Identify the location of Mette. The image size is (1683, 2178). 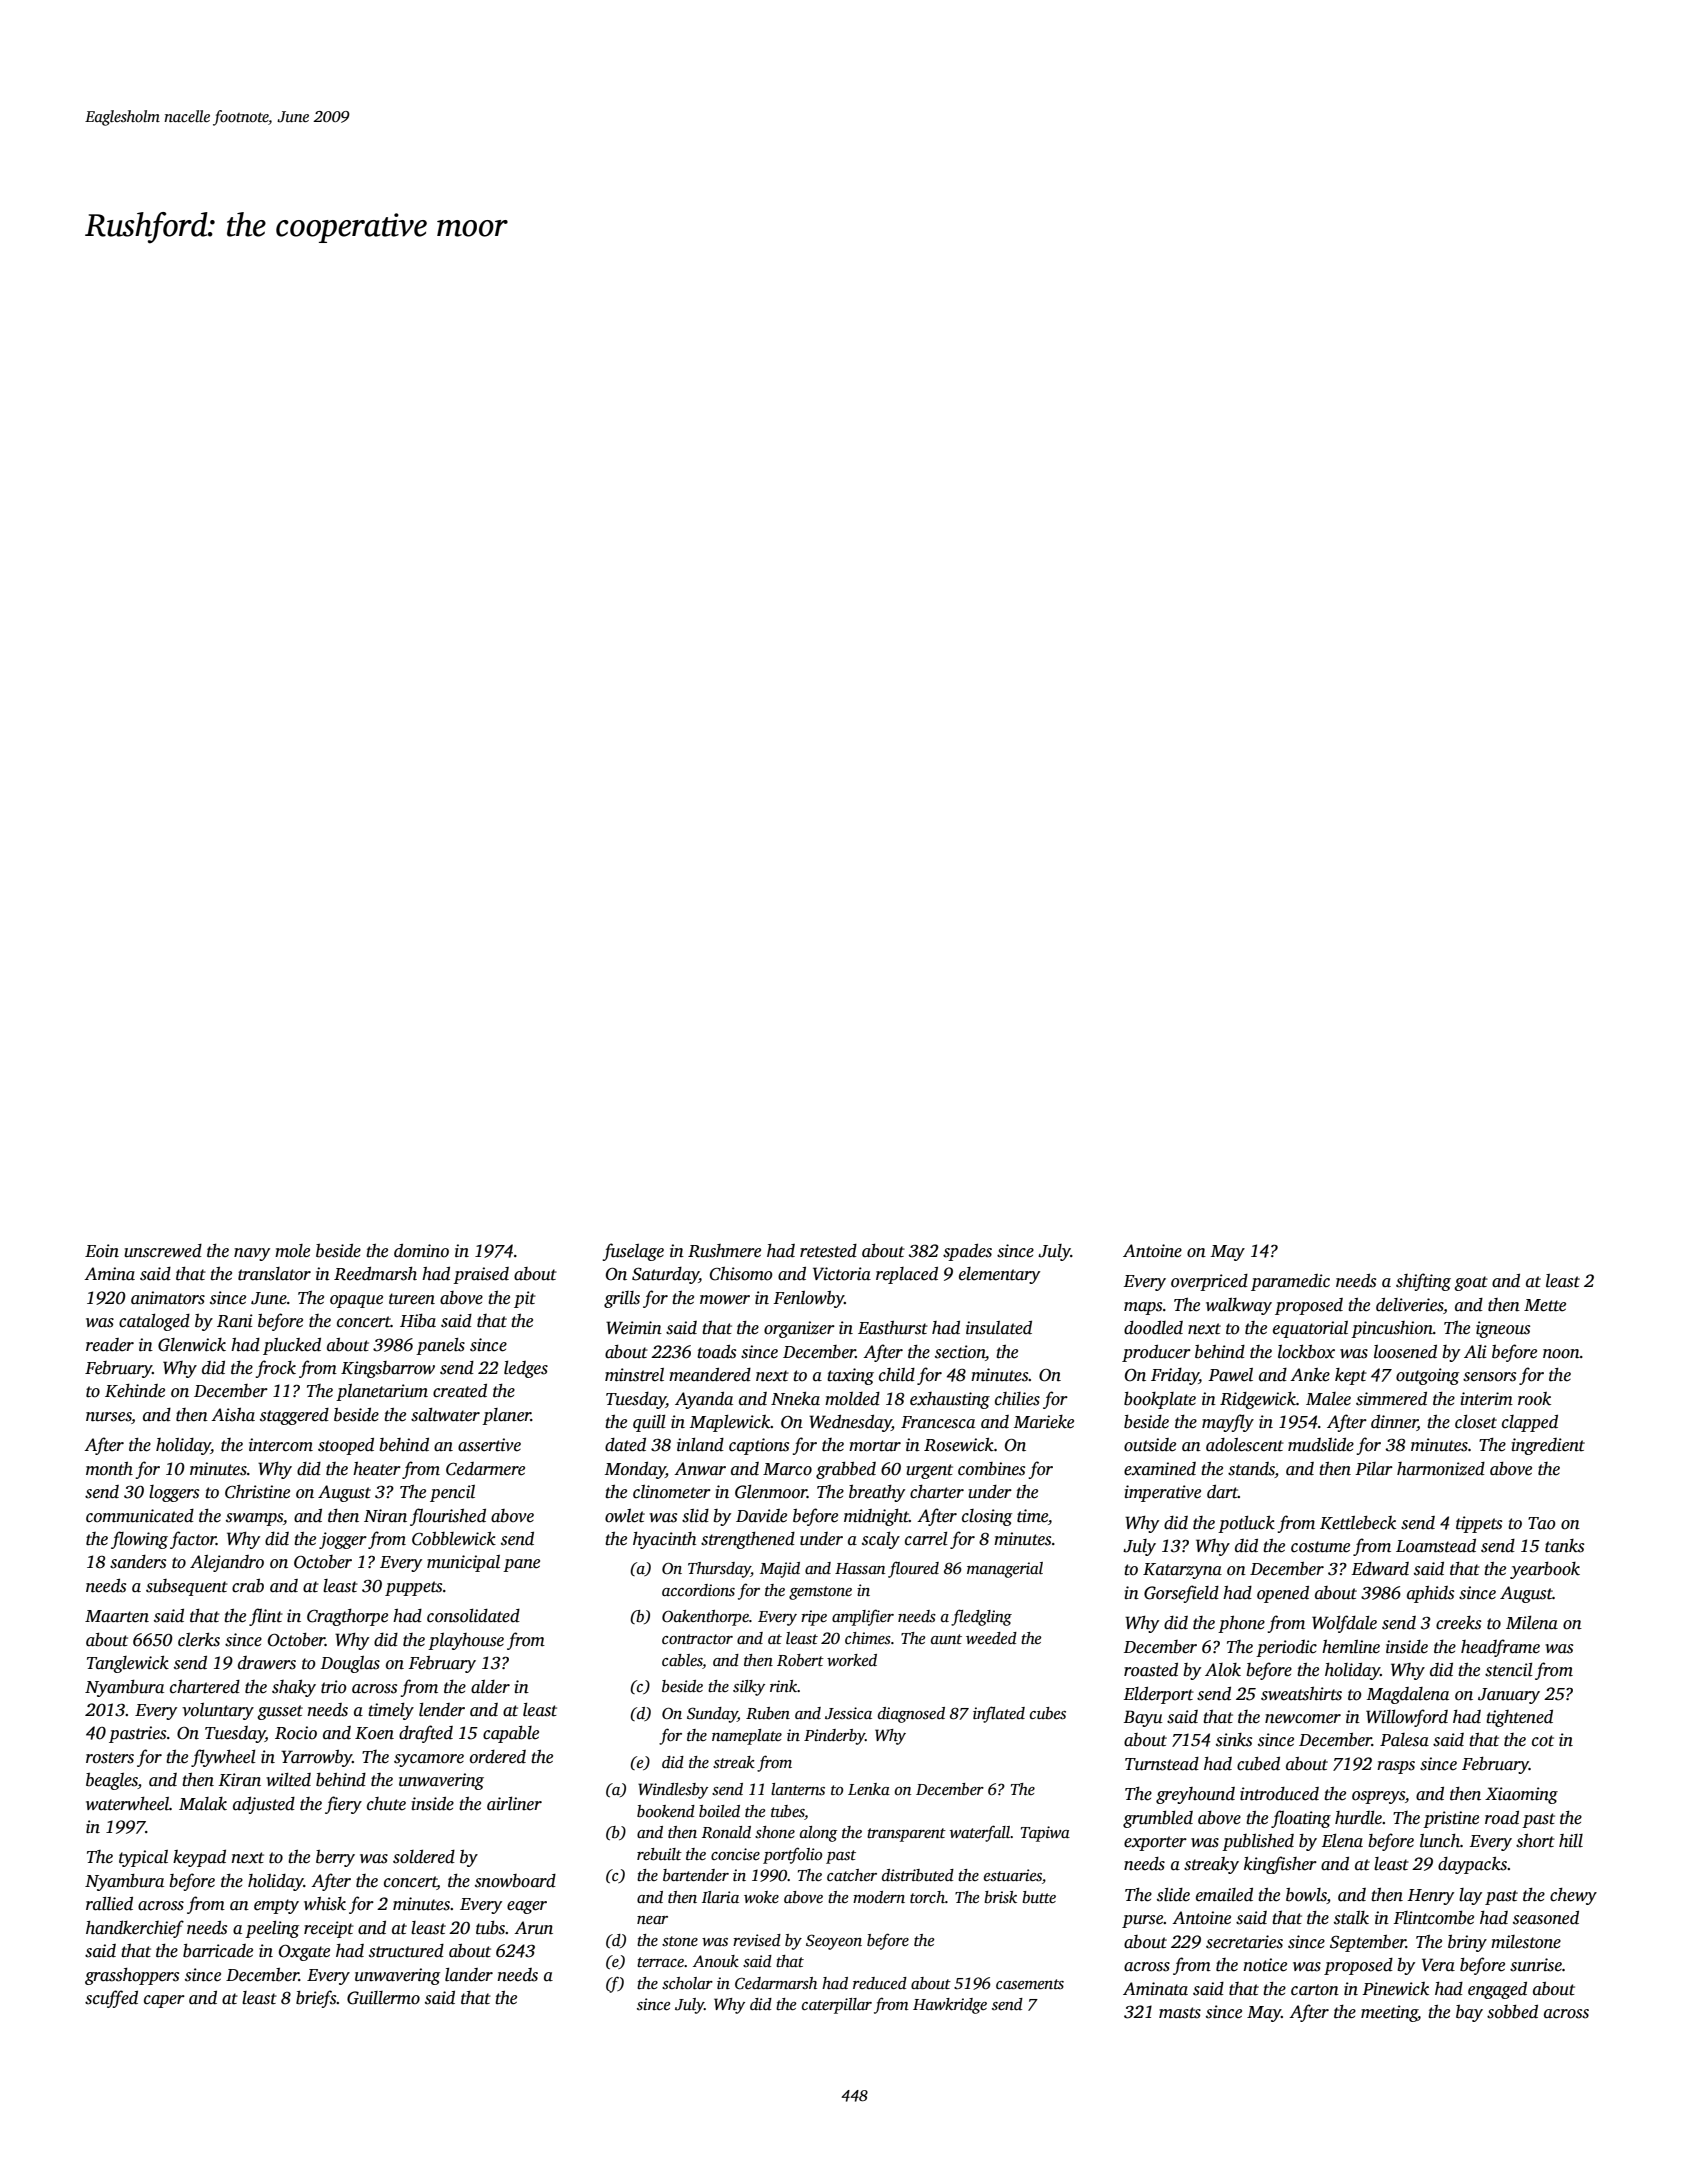
(1545, 1305).
